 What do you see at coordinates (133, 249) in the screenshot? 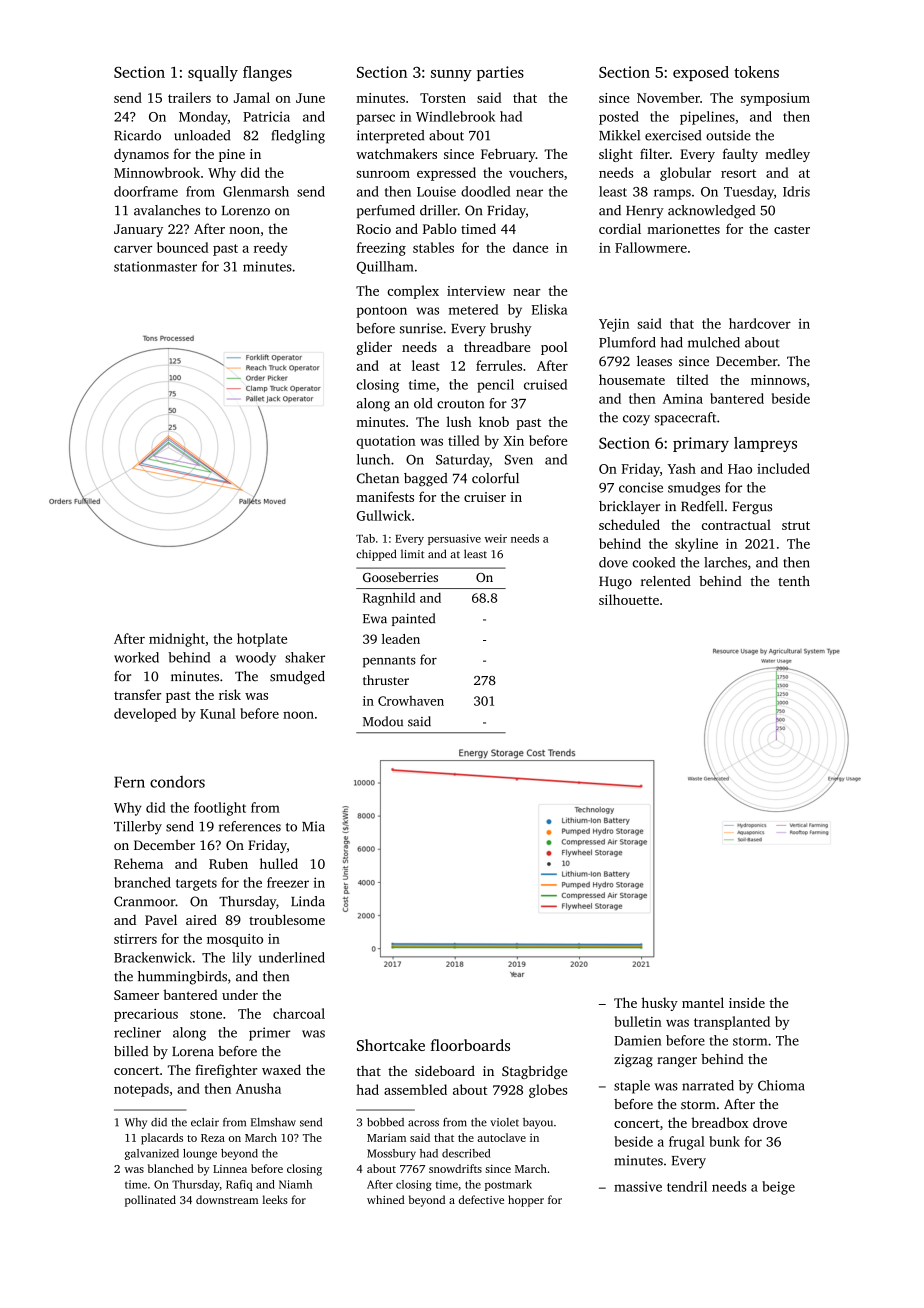
I see `carver` at bounding box center [133, 249].
